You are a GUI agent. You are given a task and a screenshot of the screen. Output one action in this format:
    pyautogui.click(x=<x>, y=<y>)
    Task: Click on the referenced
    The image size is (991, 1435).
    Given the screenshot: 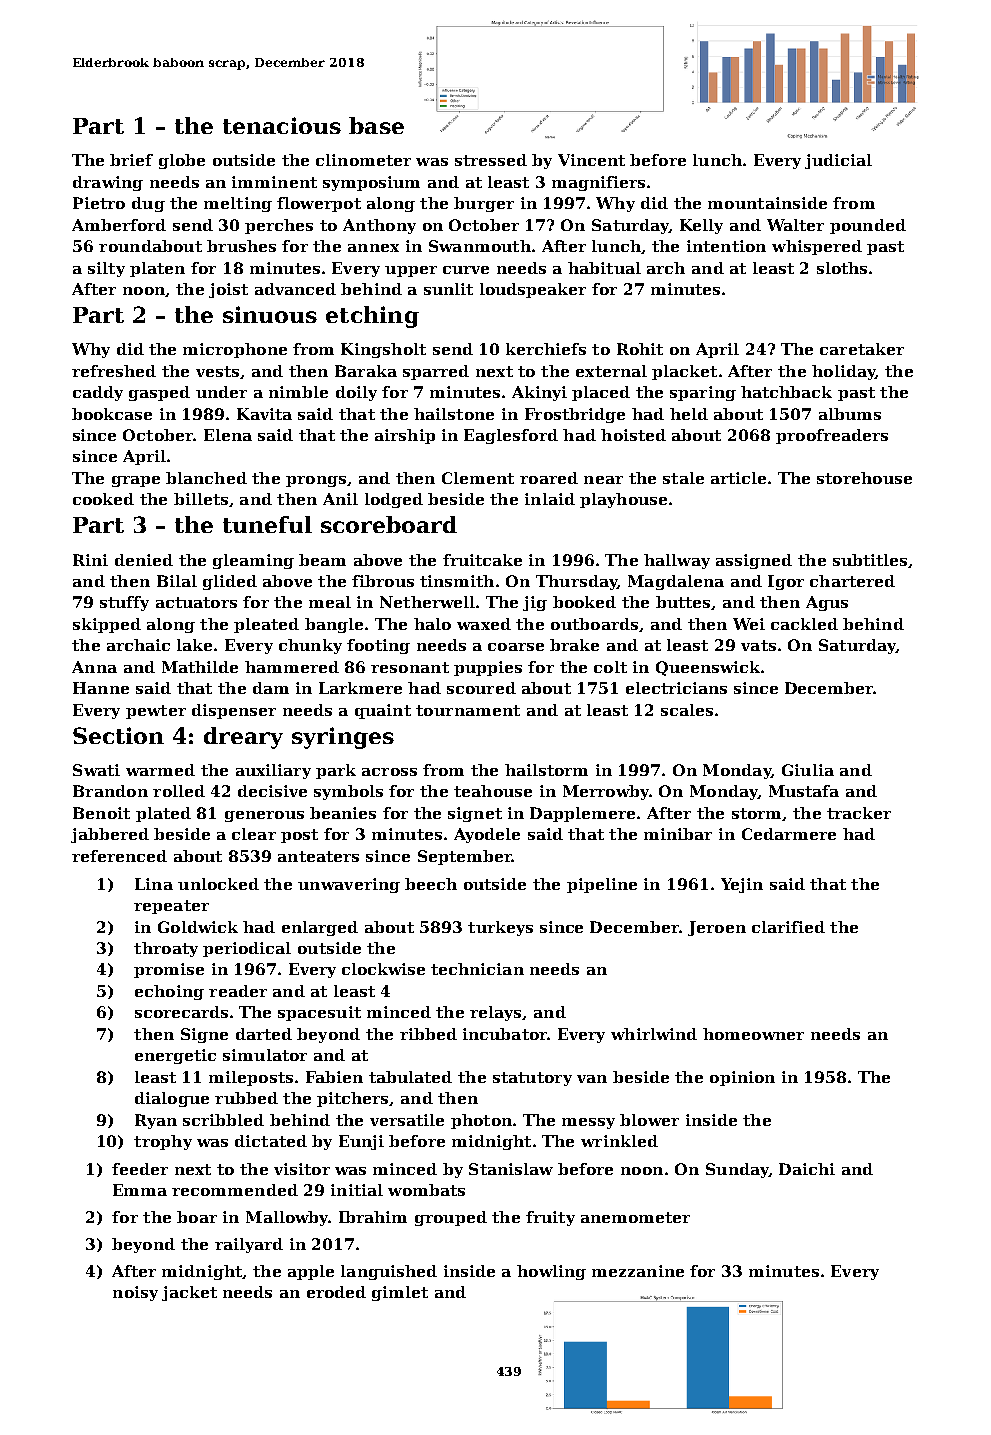 What is the action you would take?
    pyautogui.click(x=119, y=856)
